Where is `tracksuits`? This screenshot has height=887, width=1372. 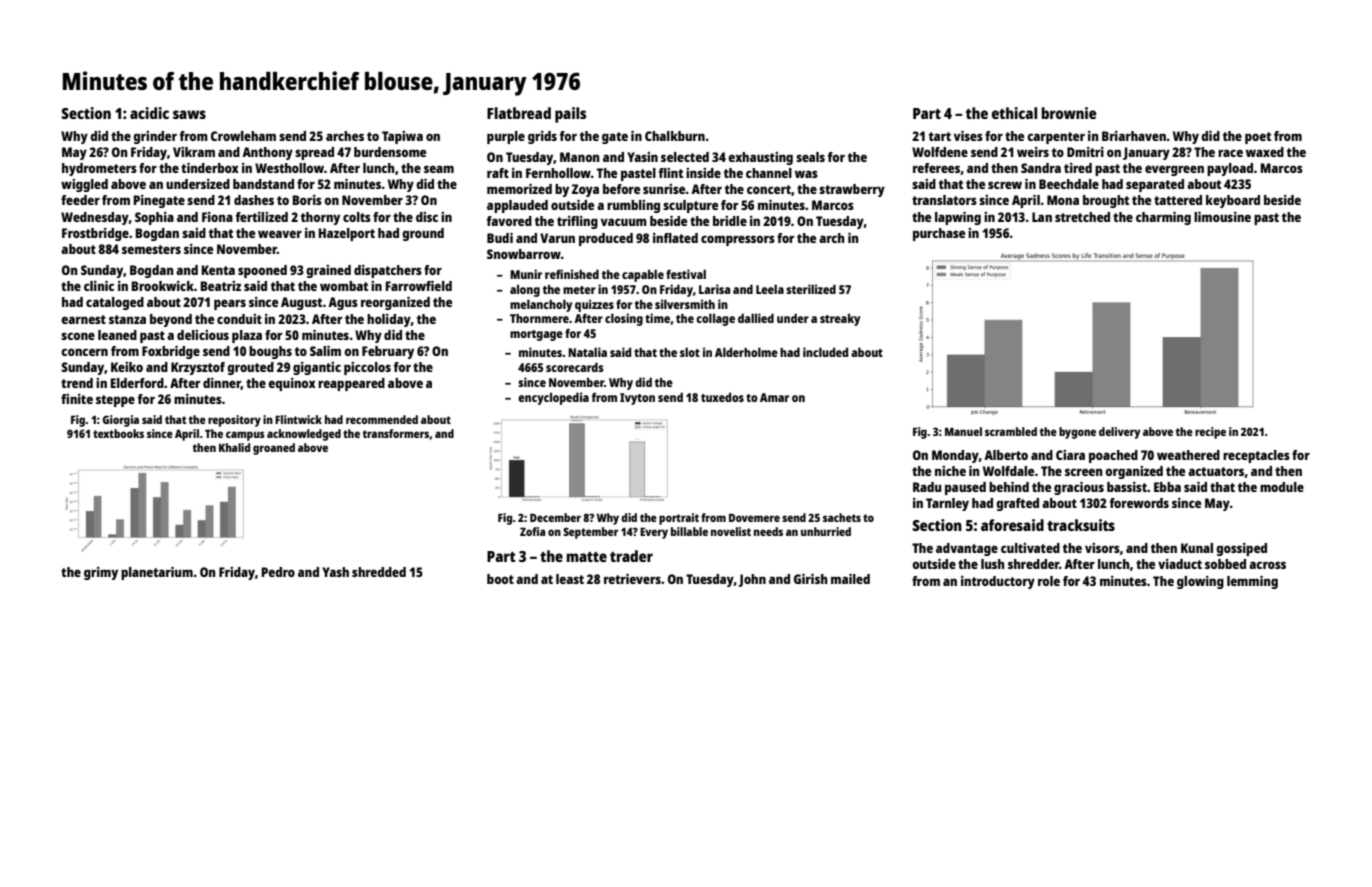
tracksuits is located at coordinates (1081, 525).
